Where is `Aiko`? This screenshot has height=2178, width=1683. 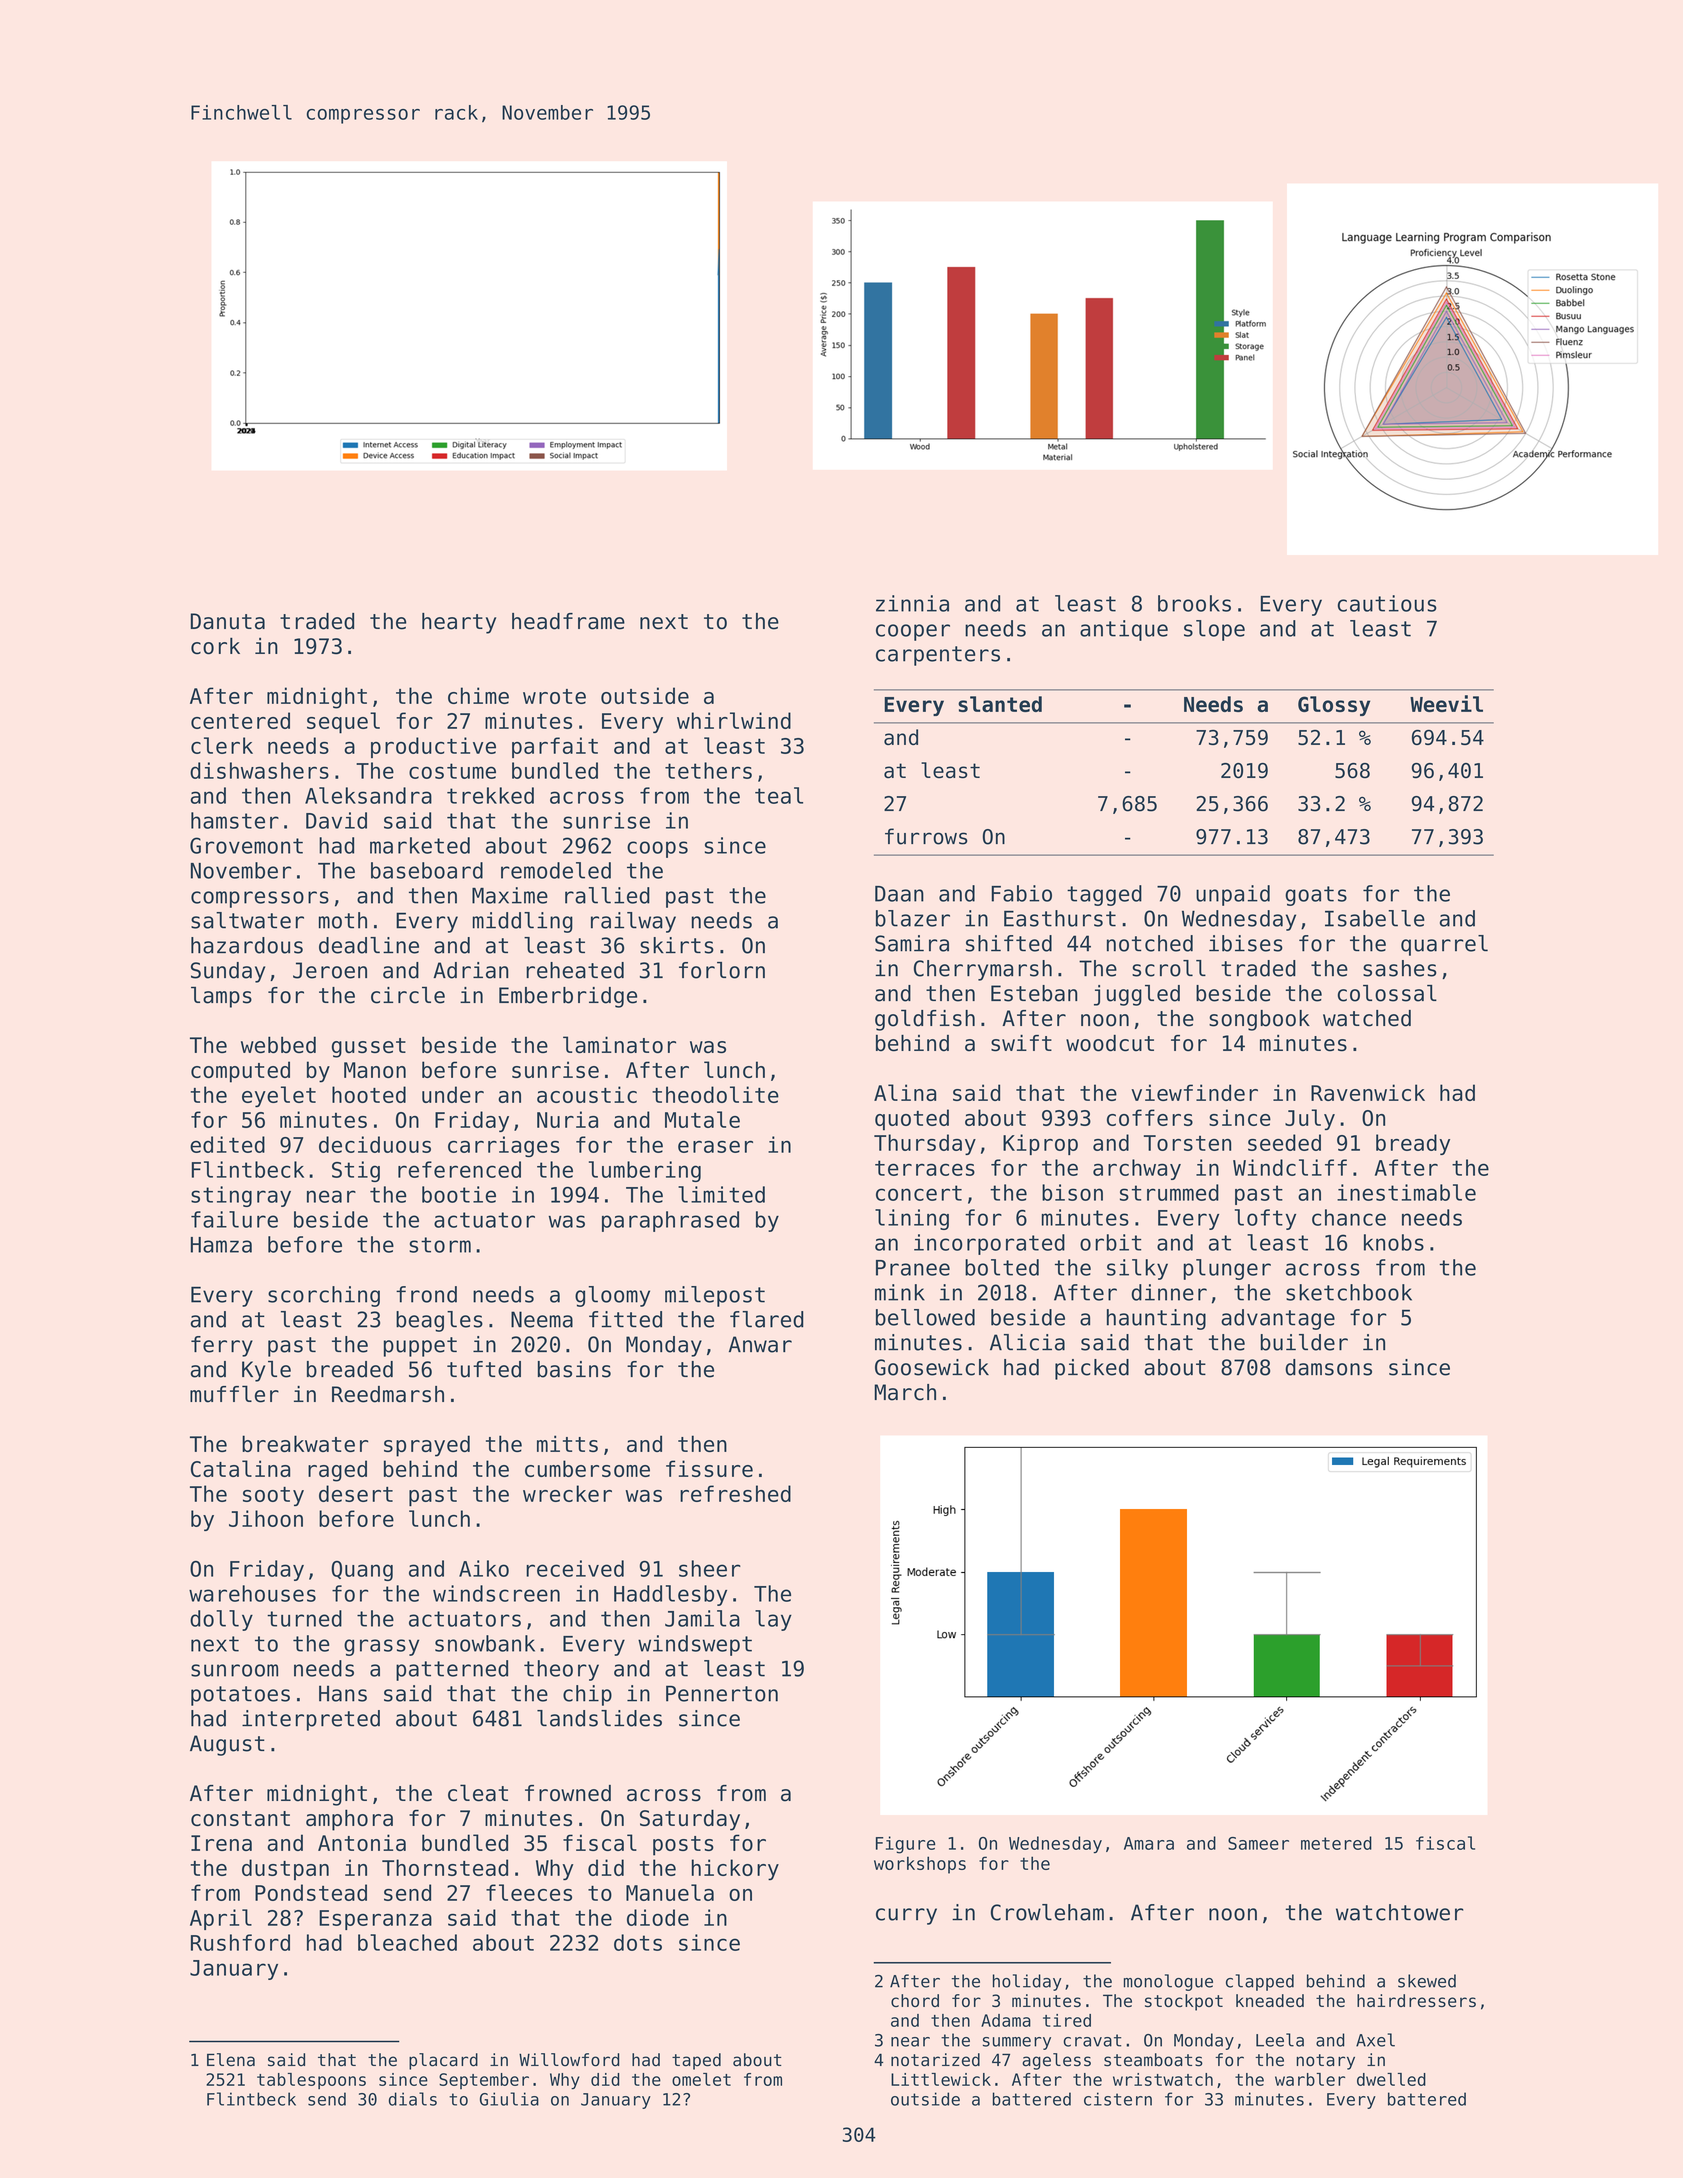
Aiko is located at coordinates (484, 1568).
